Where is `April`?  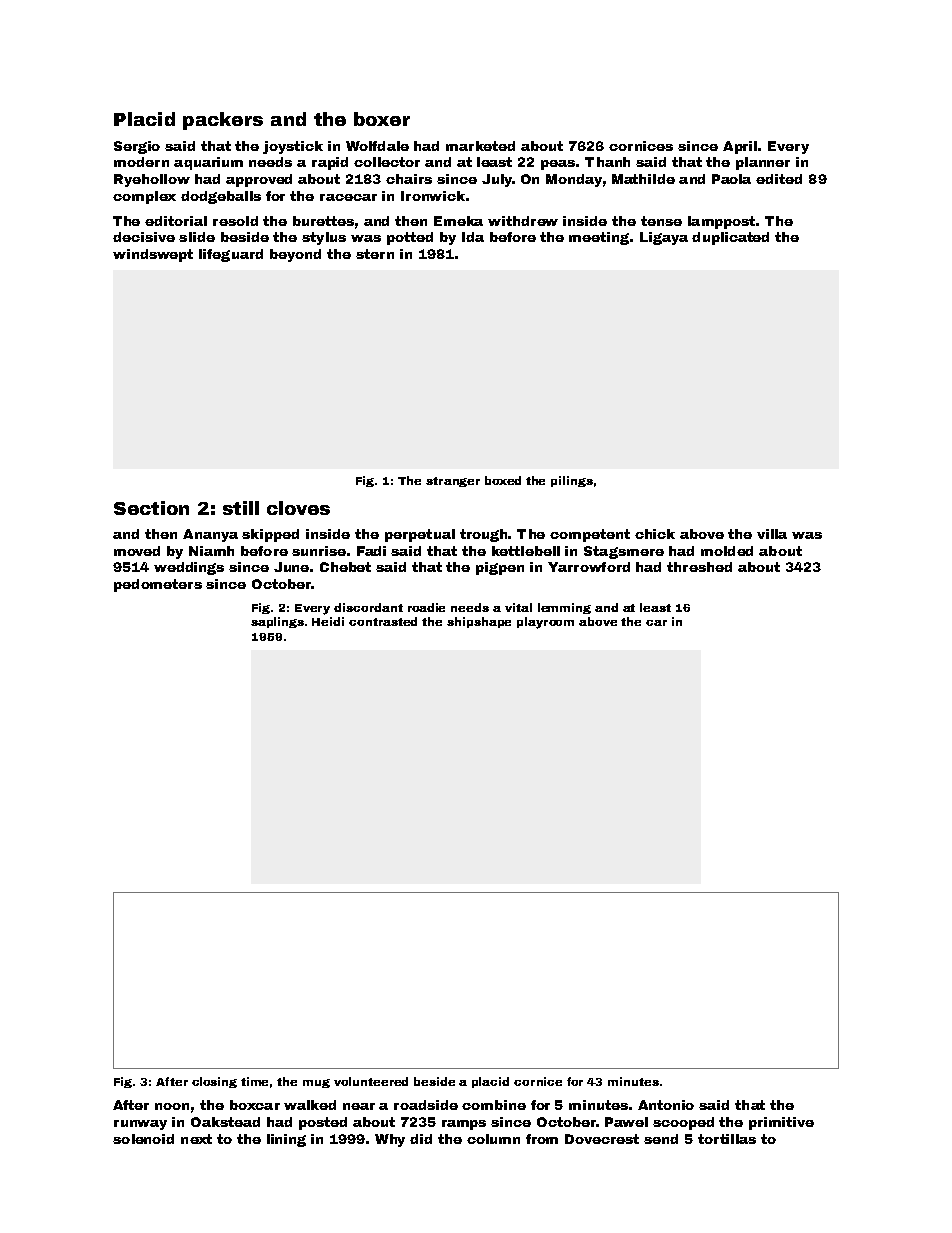 April is located at coordinates (740, 147).
